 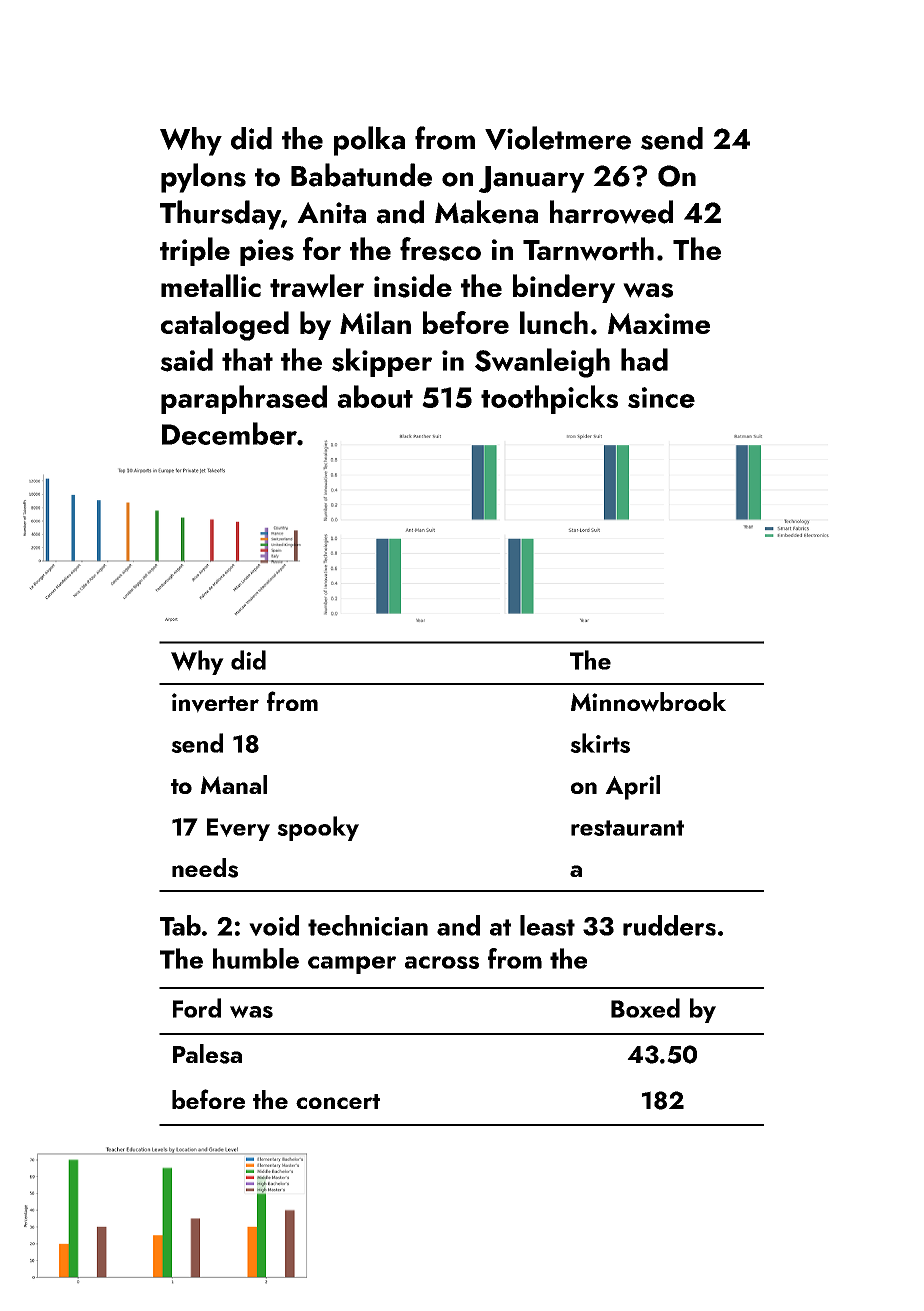 I want to click on Boxed, so click(x=645, y=1008).
